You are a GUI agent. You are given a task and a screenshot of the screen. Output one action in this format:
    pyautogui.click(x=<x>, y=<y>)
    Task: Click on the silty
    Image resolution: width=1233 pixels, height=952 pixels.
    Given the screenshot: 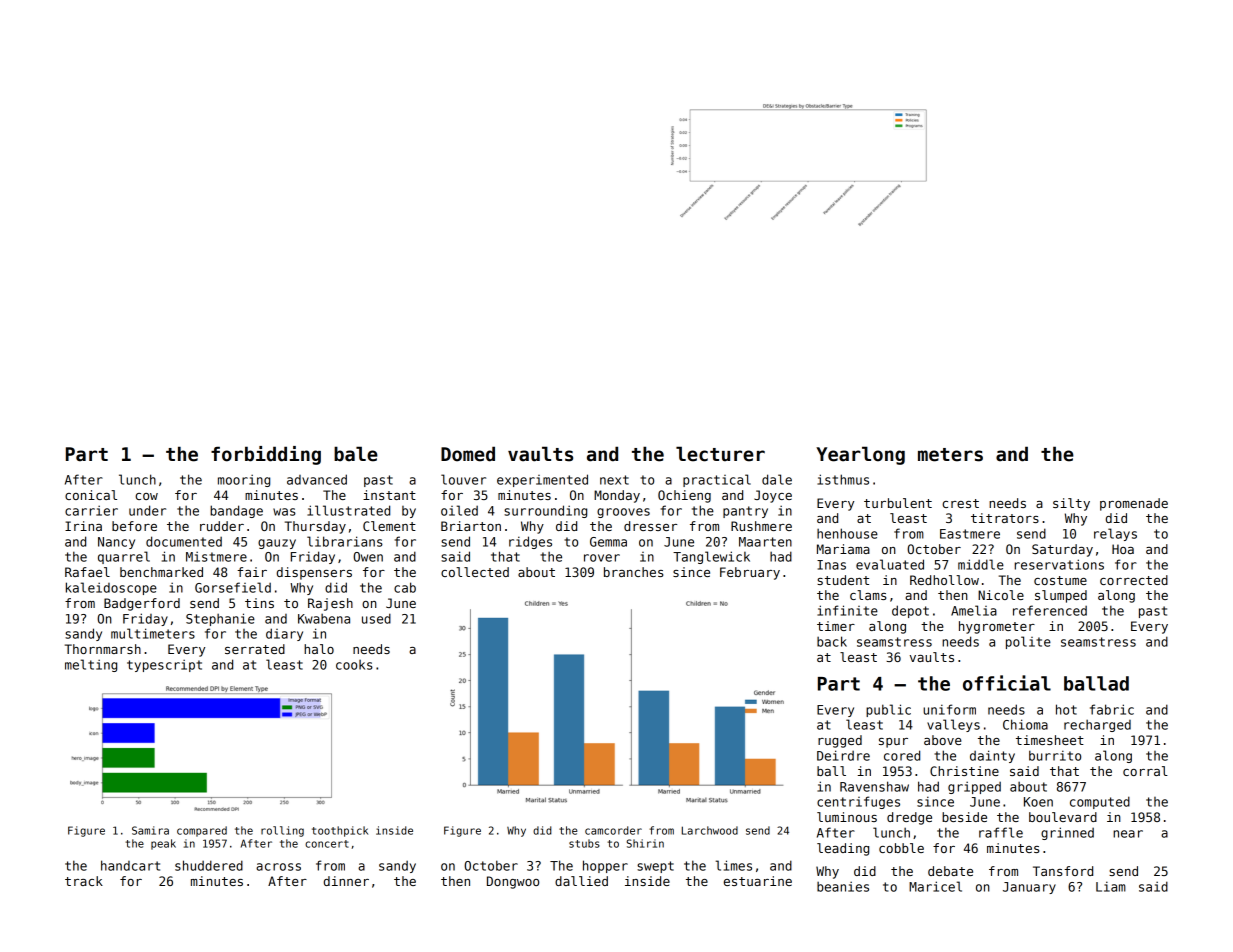 What is the action you would take?
    pyautogui.click(x=1071, y=504)
